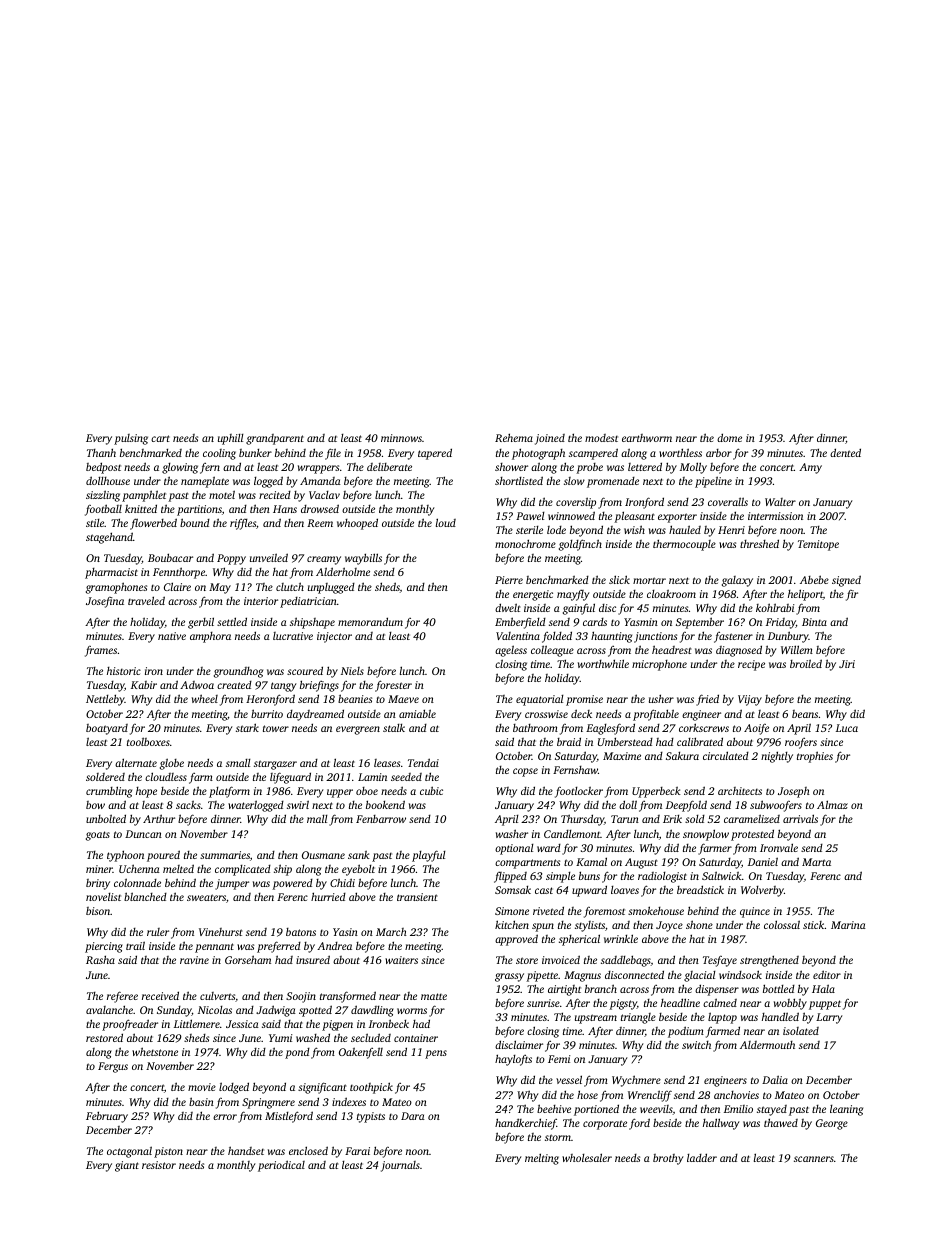 The image size is (952, 1233). I want to click on frames, so click(101, 651).
